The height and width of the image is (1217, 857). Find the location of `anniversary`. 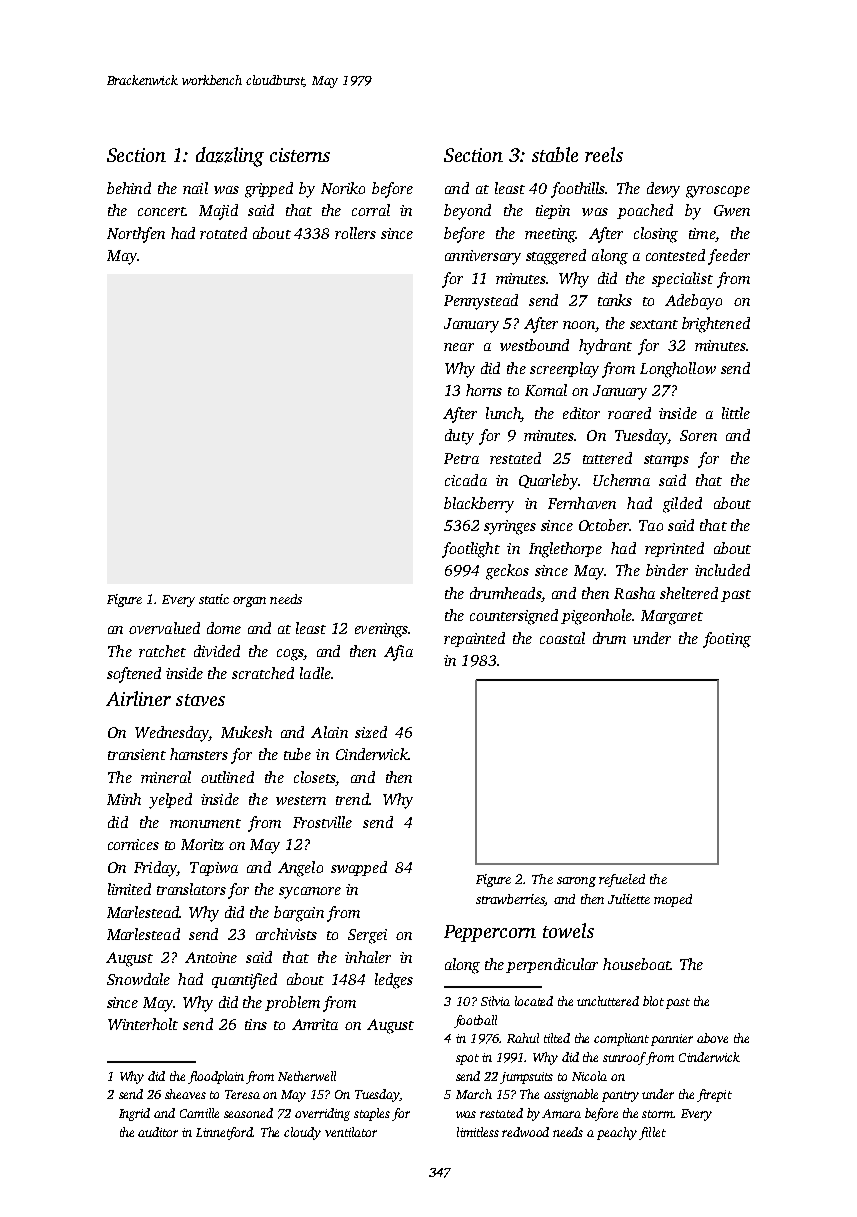

anniversary is located at coordinates (483, 257).
